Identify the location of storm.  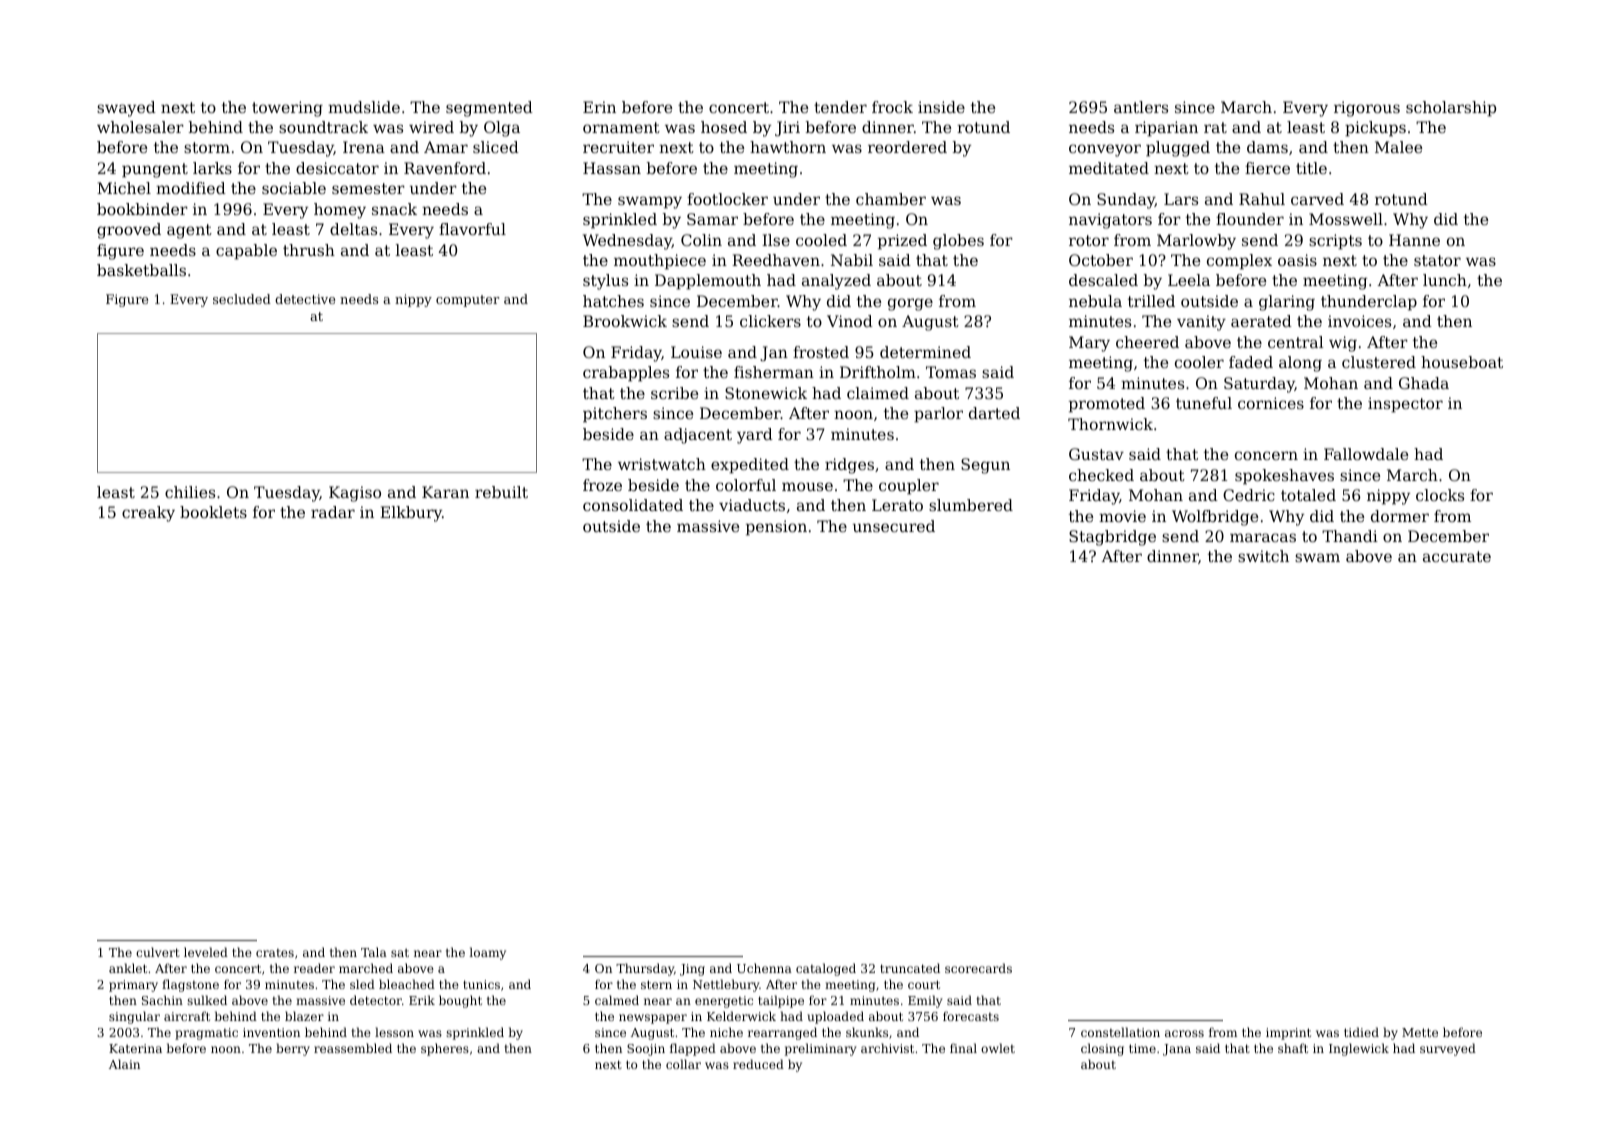
(207, 147).
